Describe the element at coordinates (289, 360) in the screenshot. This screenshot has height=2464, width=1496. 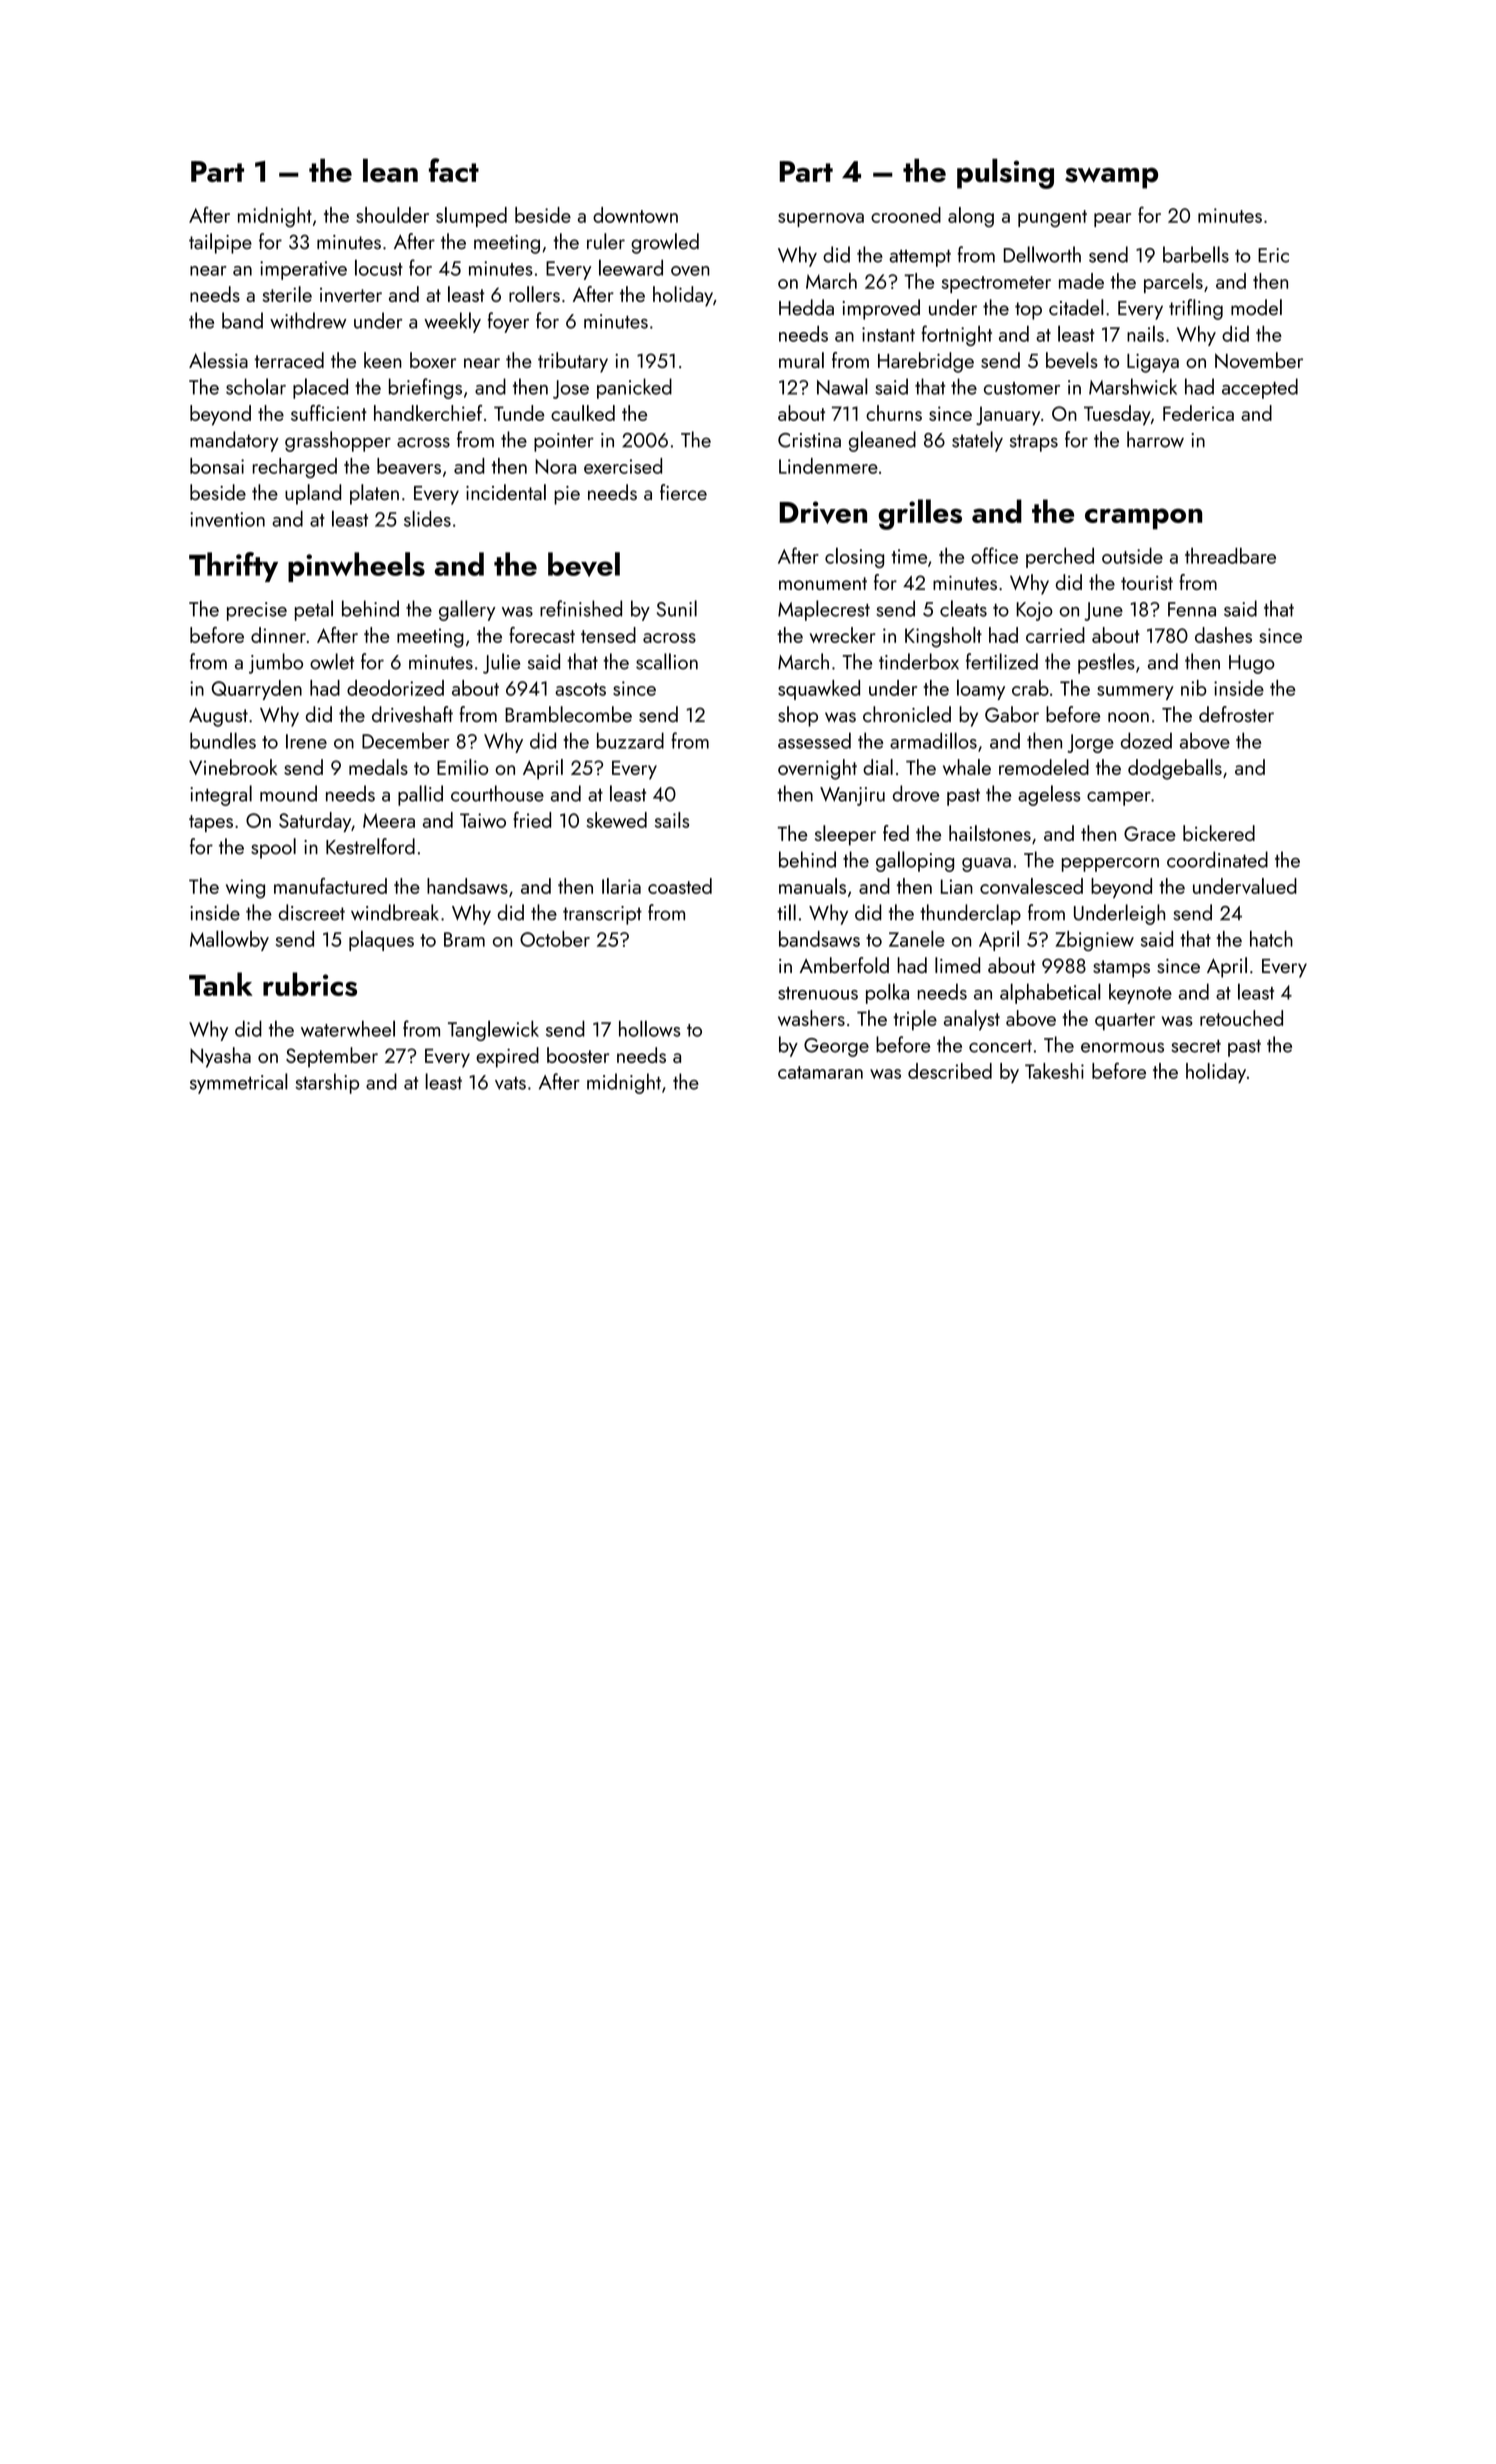
I see `terraced` at that location.
